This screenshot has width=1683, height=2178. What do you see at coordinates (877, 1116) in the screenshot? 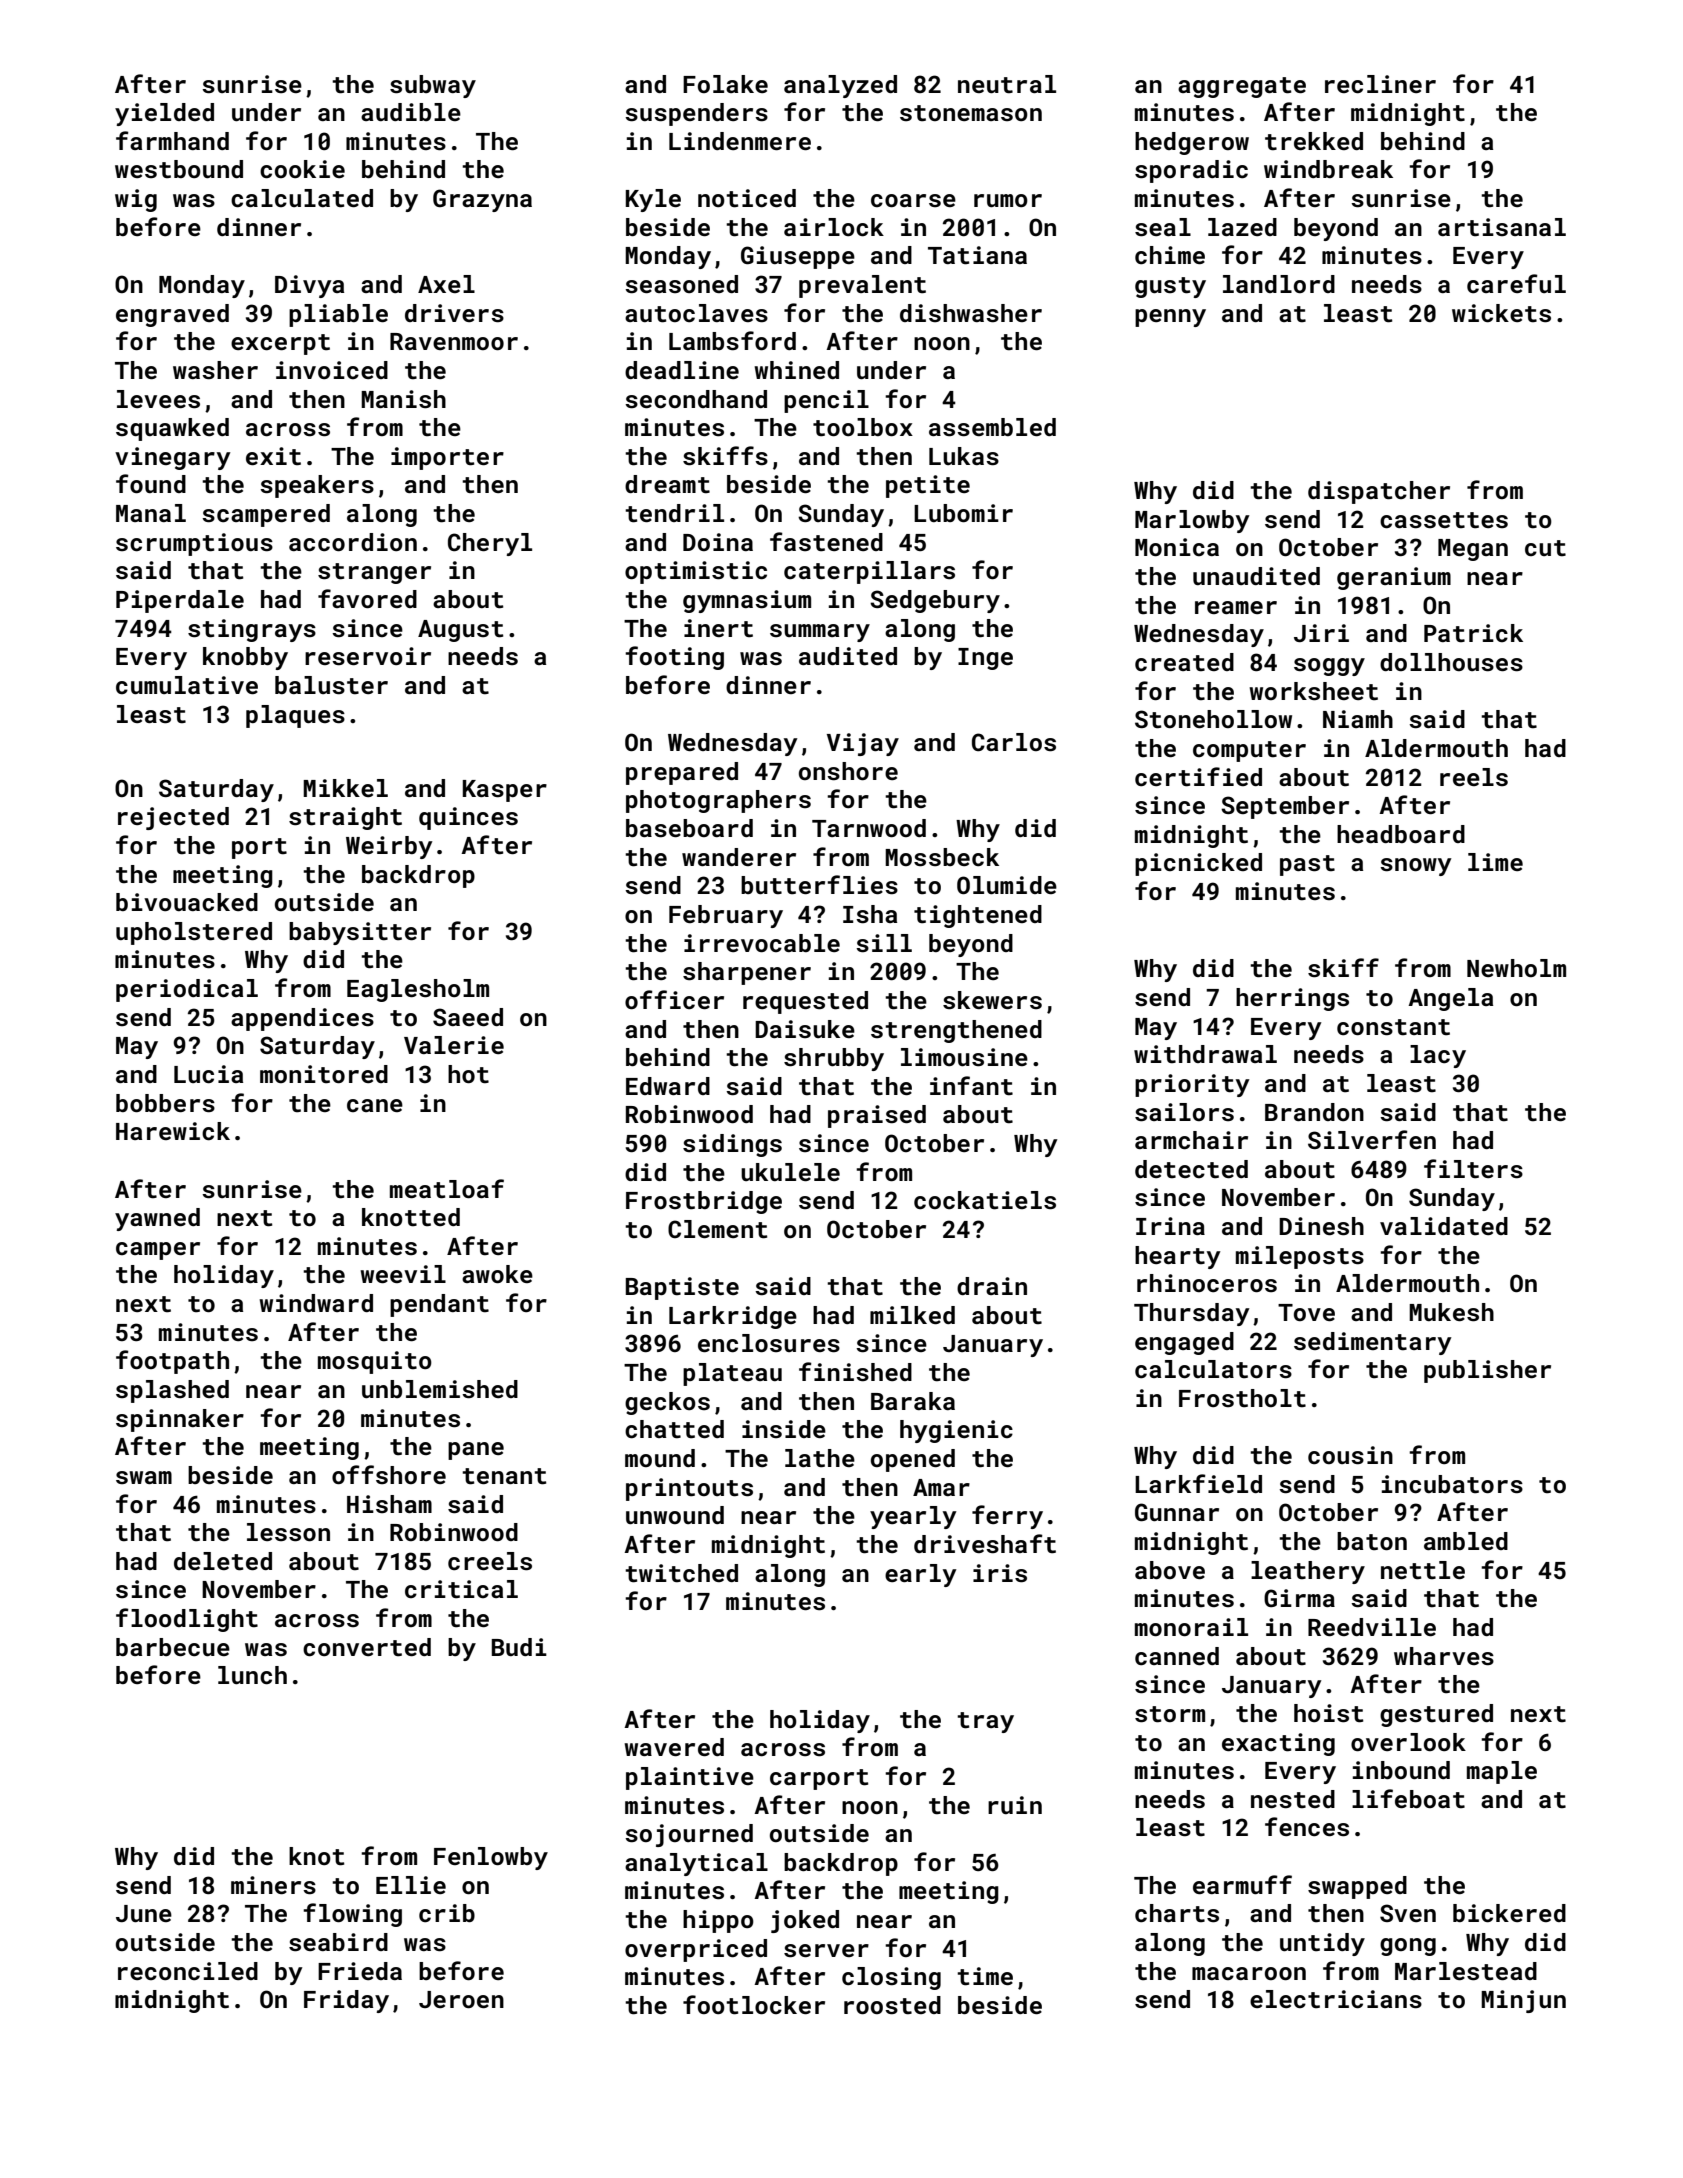
I see `praised` at bounding box center [877, 1116].
